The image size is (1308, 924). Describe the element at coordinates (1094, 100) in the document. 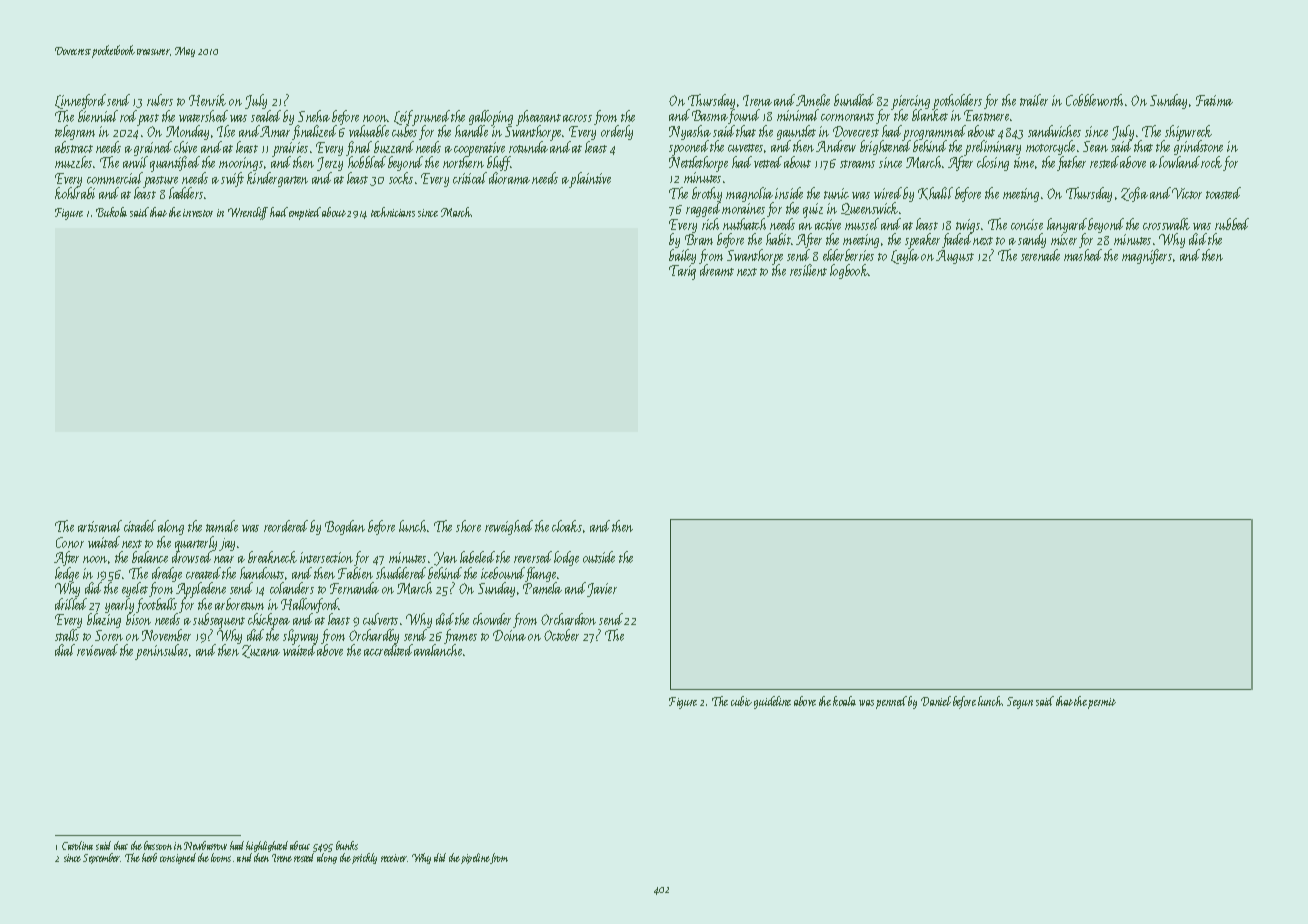

I see `Cobbleworth` at that location.
